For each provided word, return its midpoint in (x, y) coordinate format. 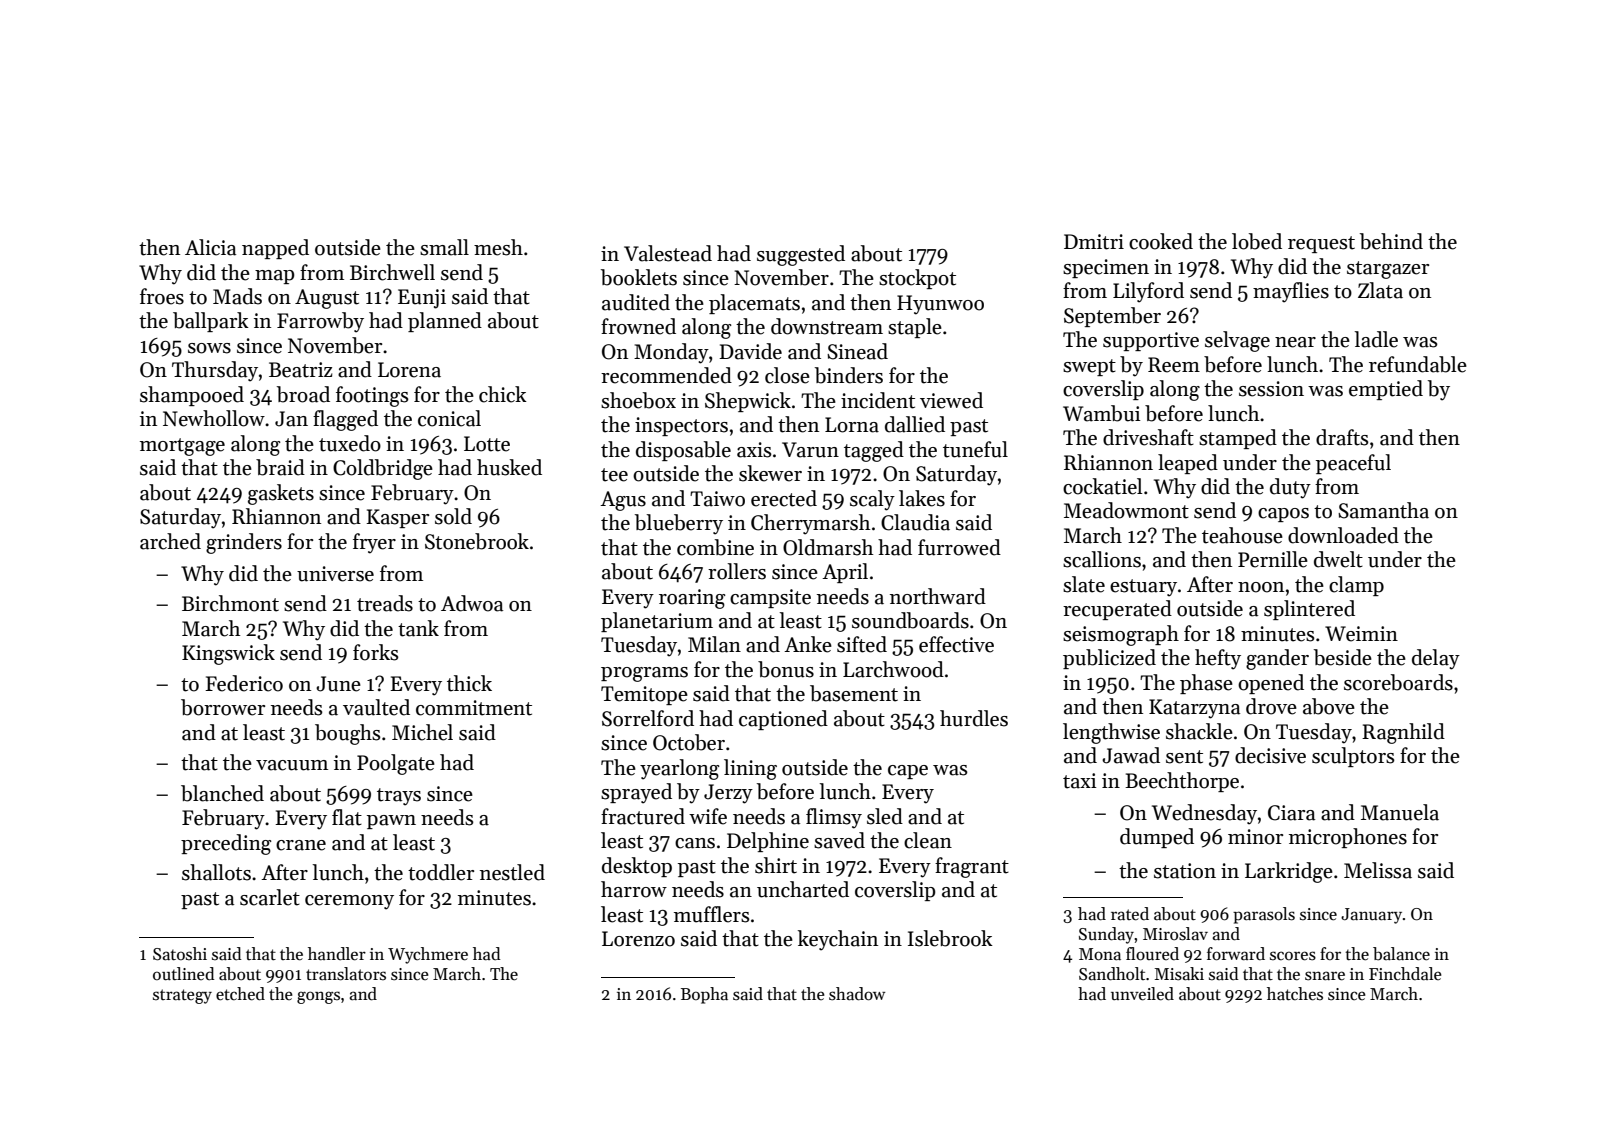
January (1371, 916)
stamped (1238, 439)
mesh (498, 247)
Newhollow (214, 418)
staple (915, 328)
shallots (216, 872)
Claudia (915, 522)
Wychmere (428, 955)
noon (1261, 587)
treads (385, 603)
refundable (1418, 364)
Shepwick (748, 402)
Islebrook (950, 938)
